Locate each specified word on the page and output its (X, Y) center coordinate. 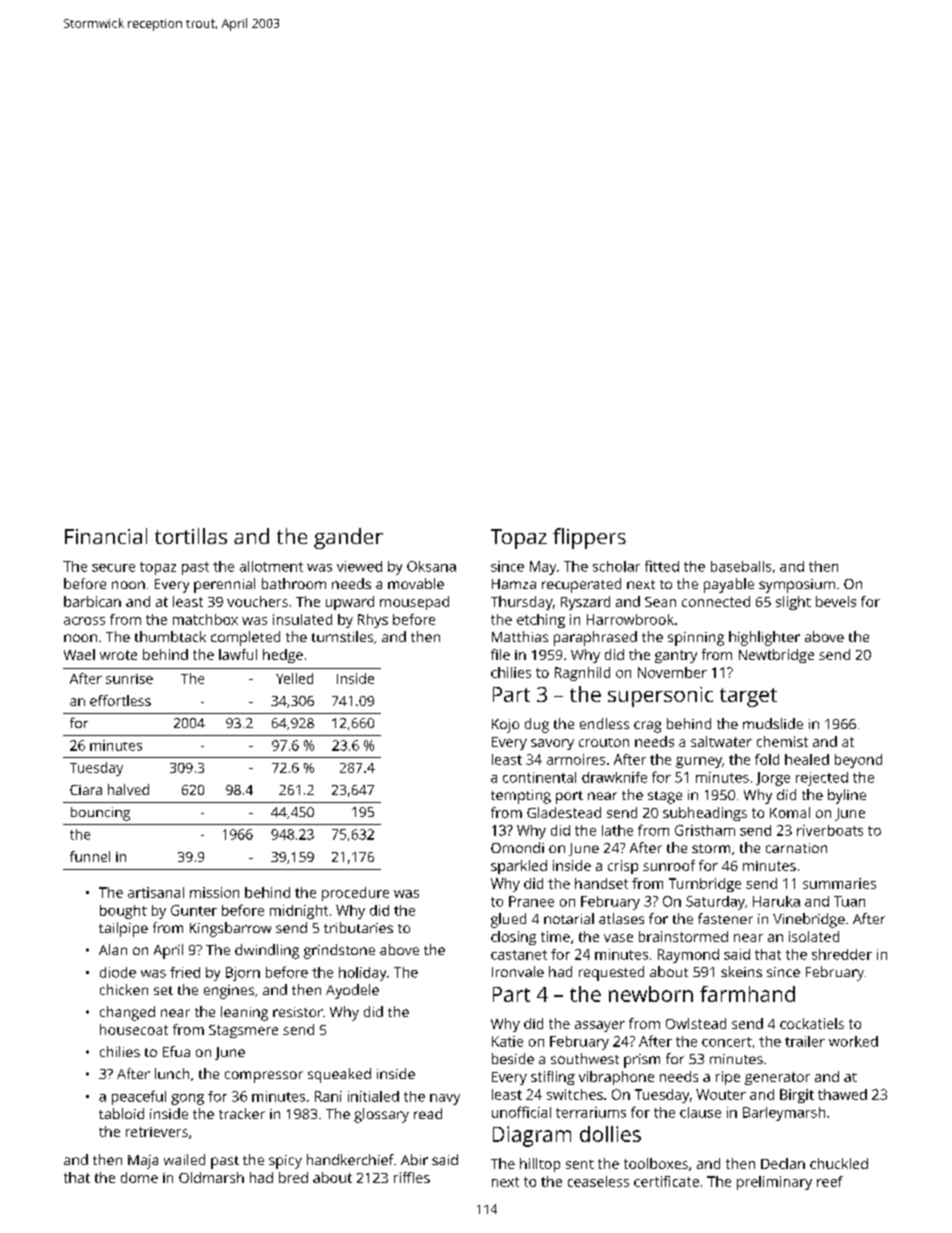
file (500, 654)
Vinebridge (809, 920)
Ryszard (585, 603)
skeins (741, 971)
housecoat (134, 1029)
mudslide (773, 723)
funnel (90, 856)
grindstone (339, 951)
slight (793, 603)
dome (139, 1177)
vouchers (257, 601)
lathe (617, 830)
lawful (238, 654)
